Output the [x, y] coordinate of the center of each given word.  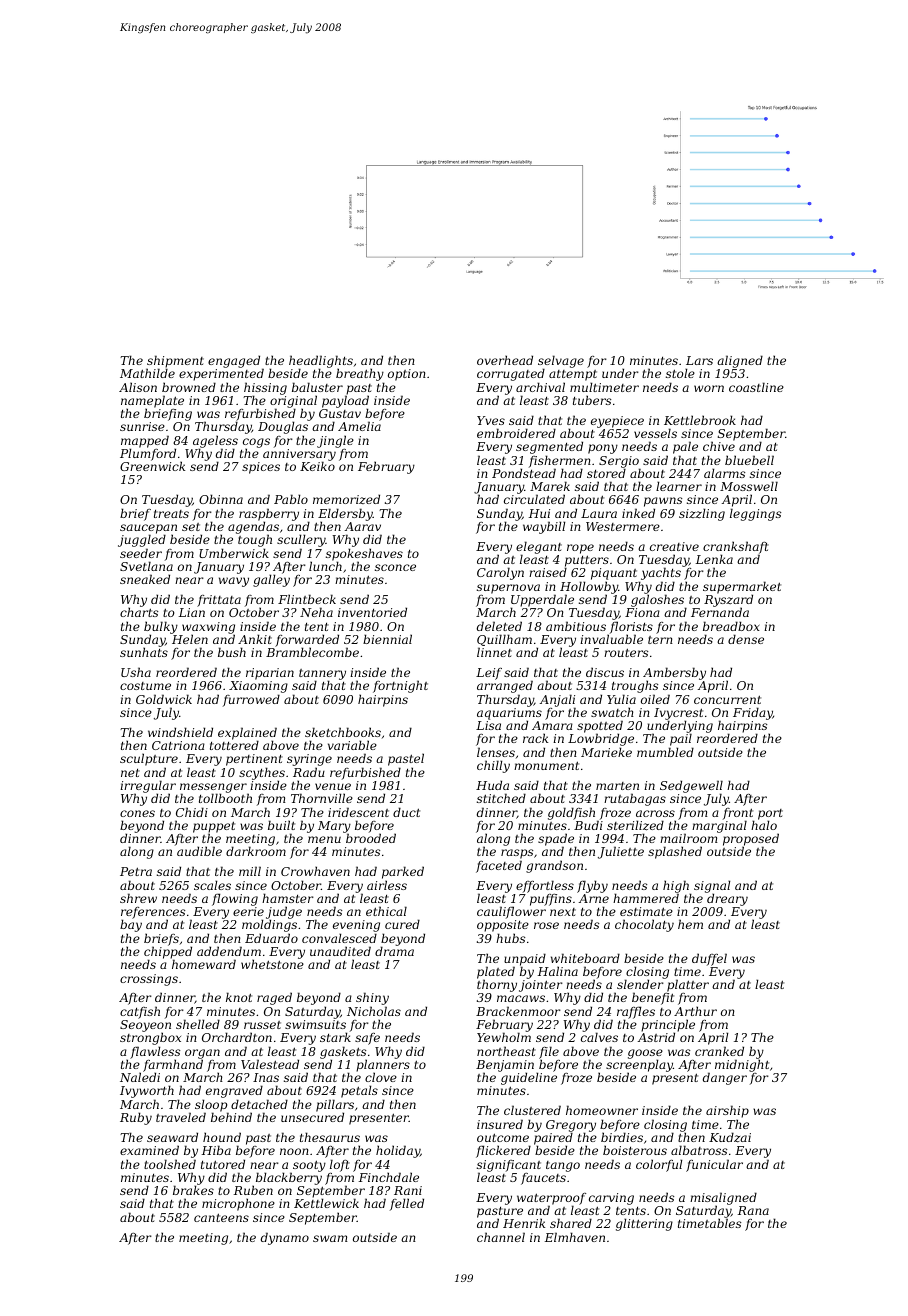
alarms [724, 473]
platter [688, 986]
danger [725, 1079]
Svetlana [146, 566]
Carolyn [500, 573]
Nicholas [374, 1011]
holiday [398, 1151]
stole [680, 373]
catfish [140, 1012]
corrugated [511, 374]
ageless [215, 442]
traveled [181, 1117]
